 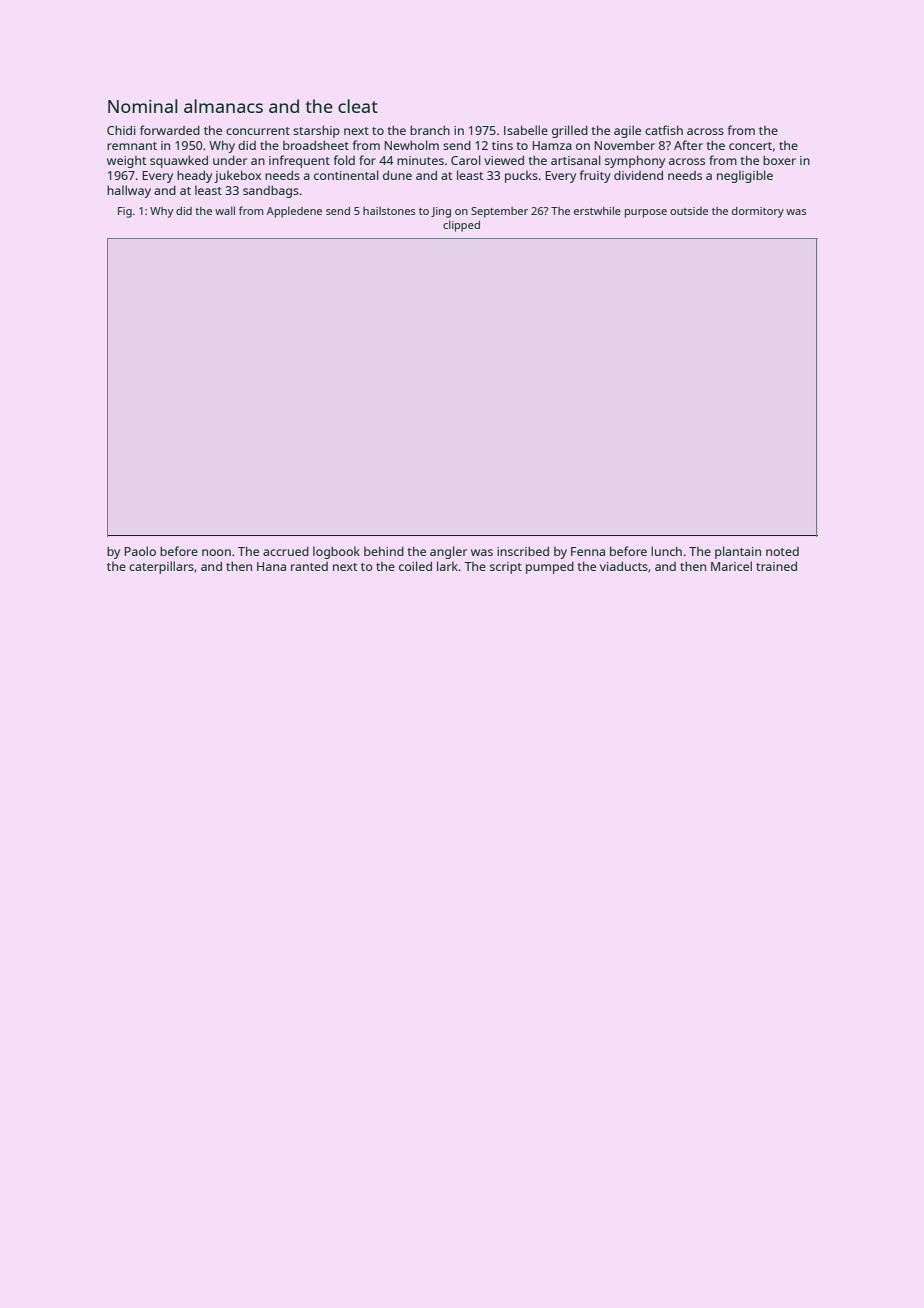 What do you see at coordinates (646, 213) in the page?
I see `purpose` at bounding box center [646, 213].
